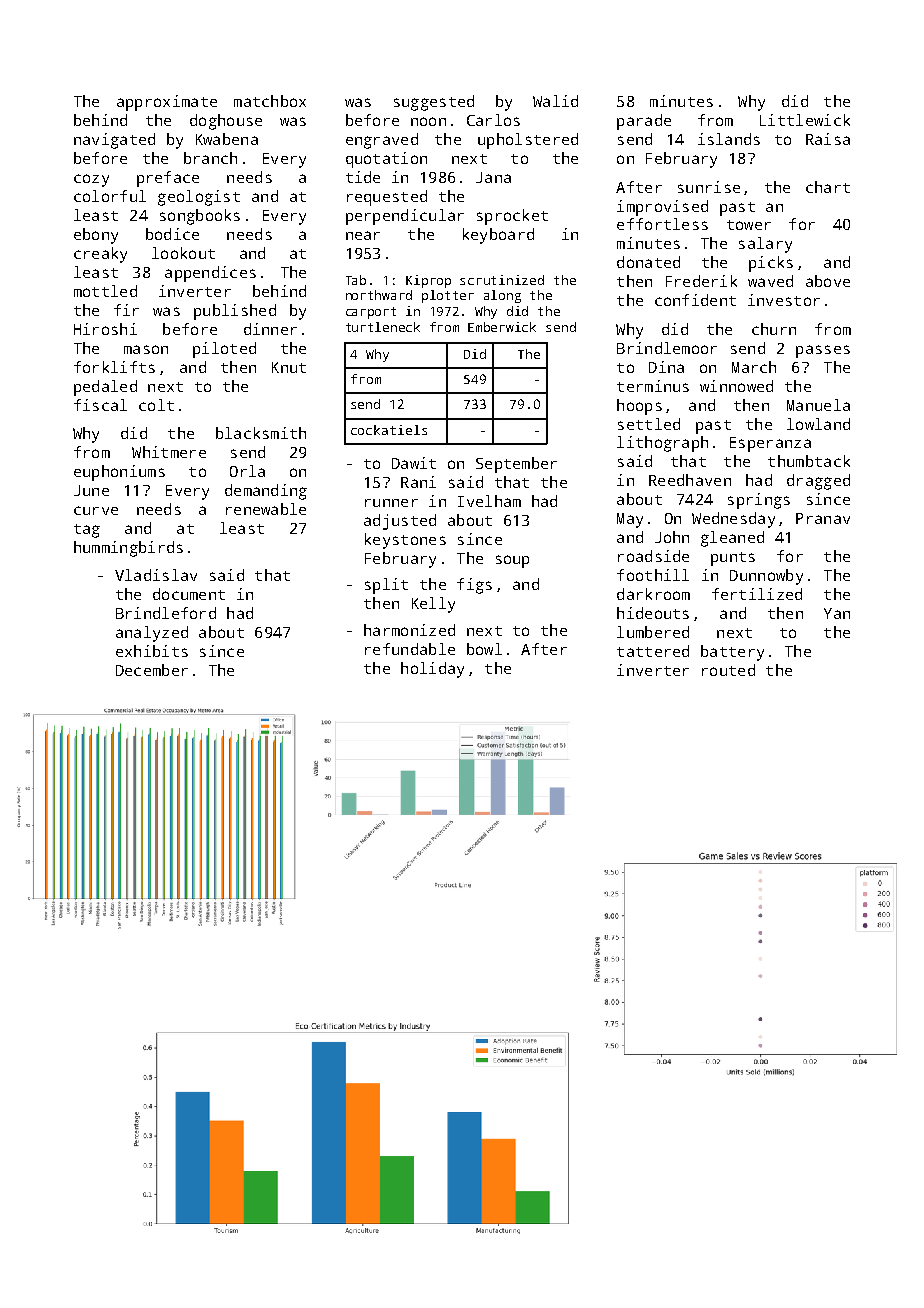  I want to click on published, so click(235, 312).
